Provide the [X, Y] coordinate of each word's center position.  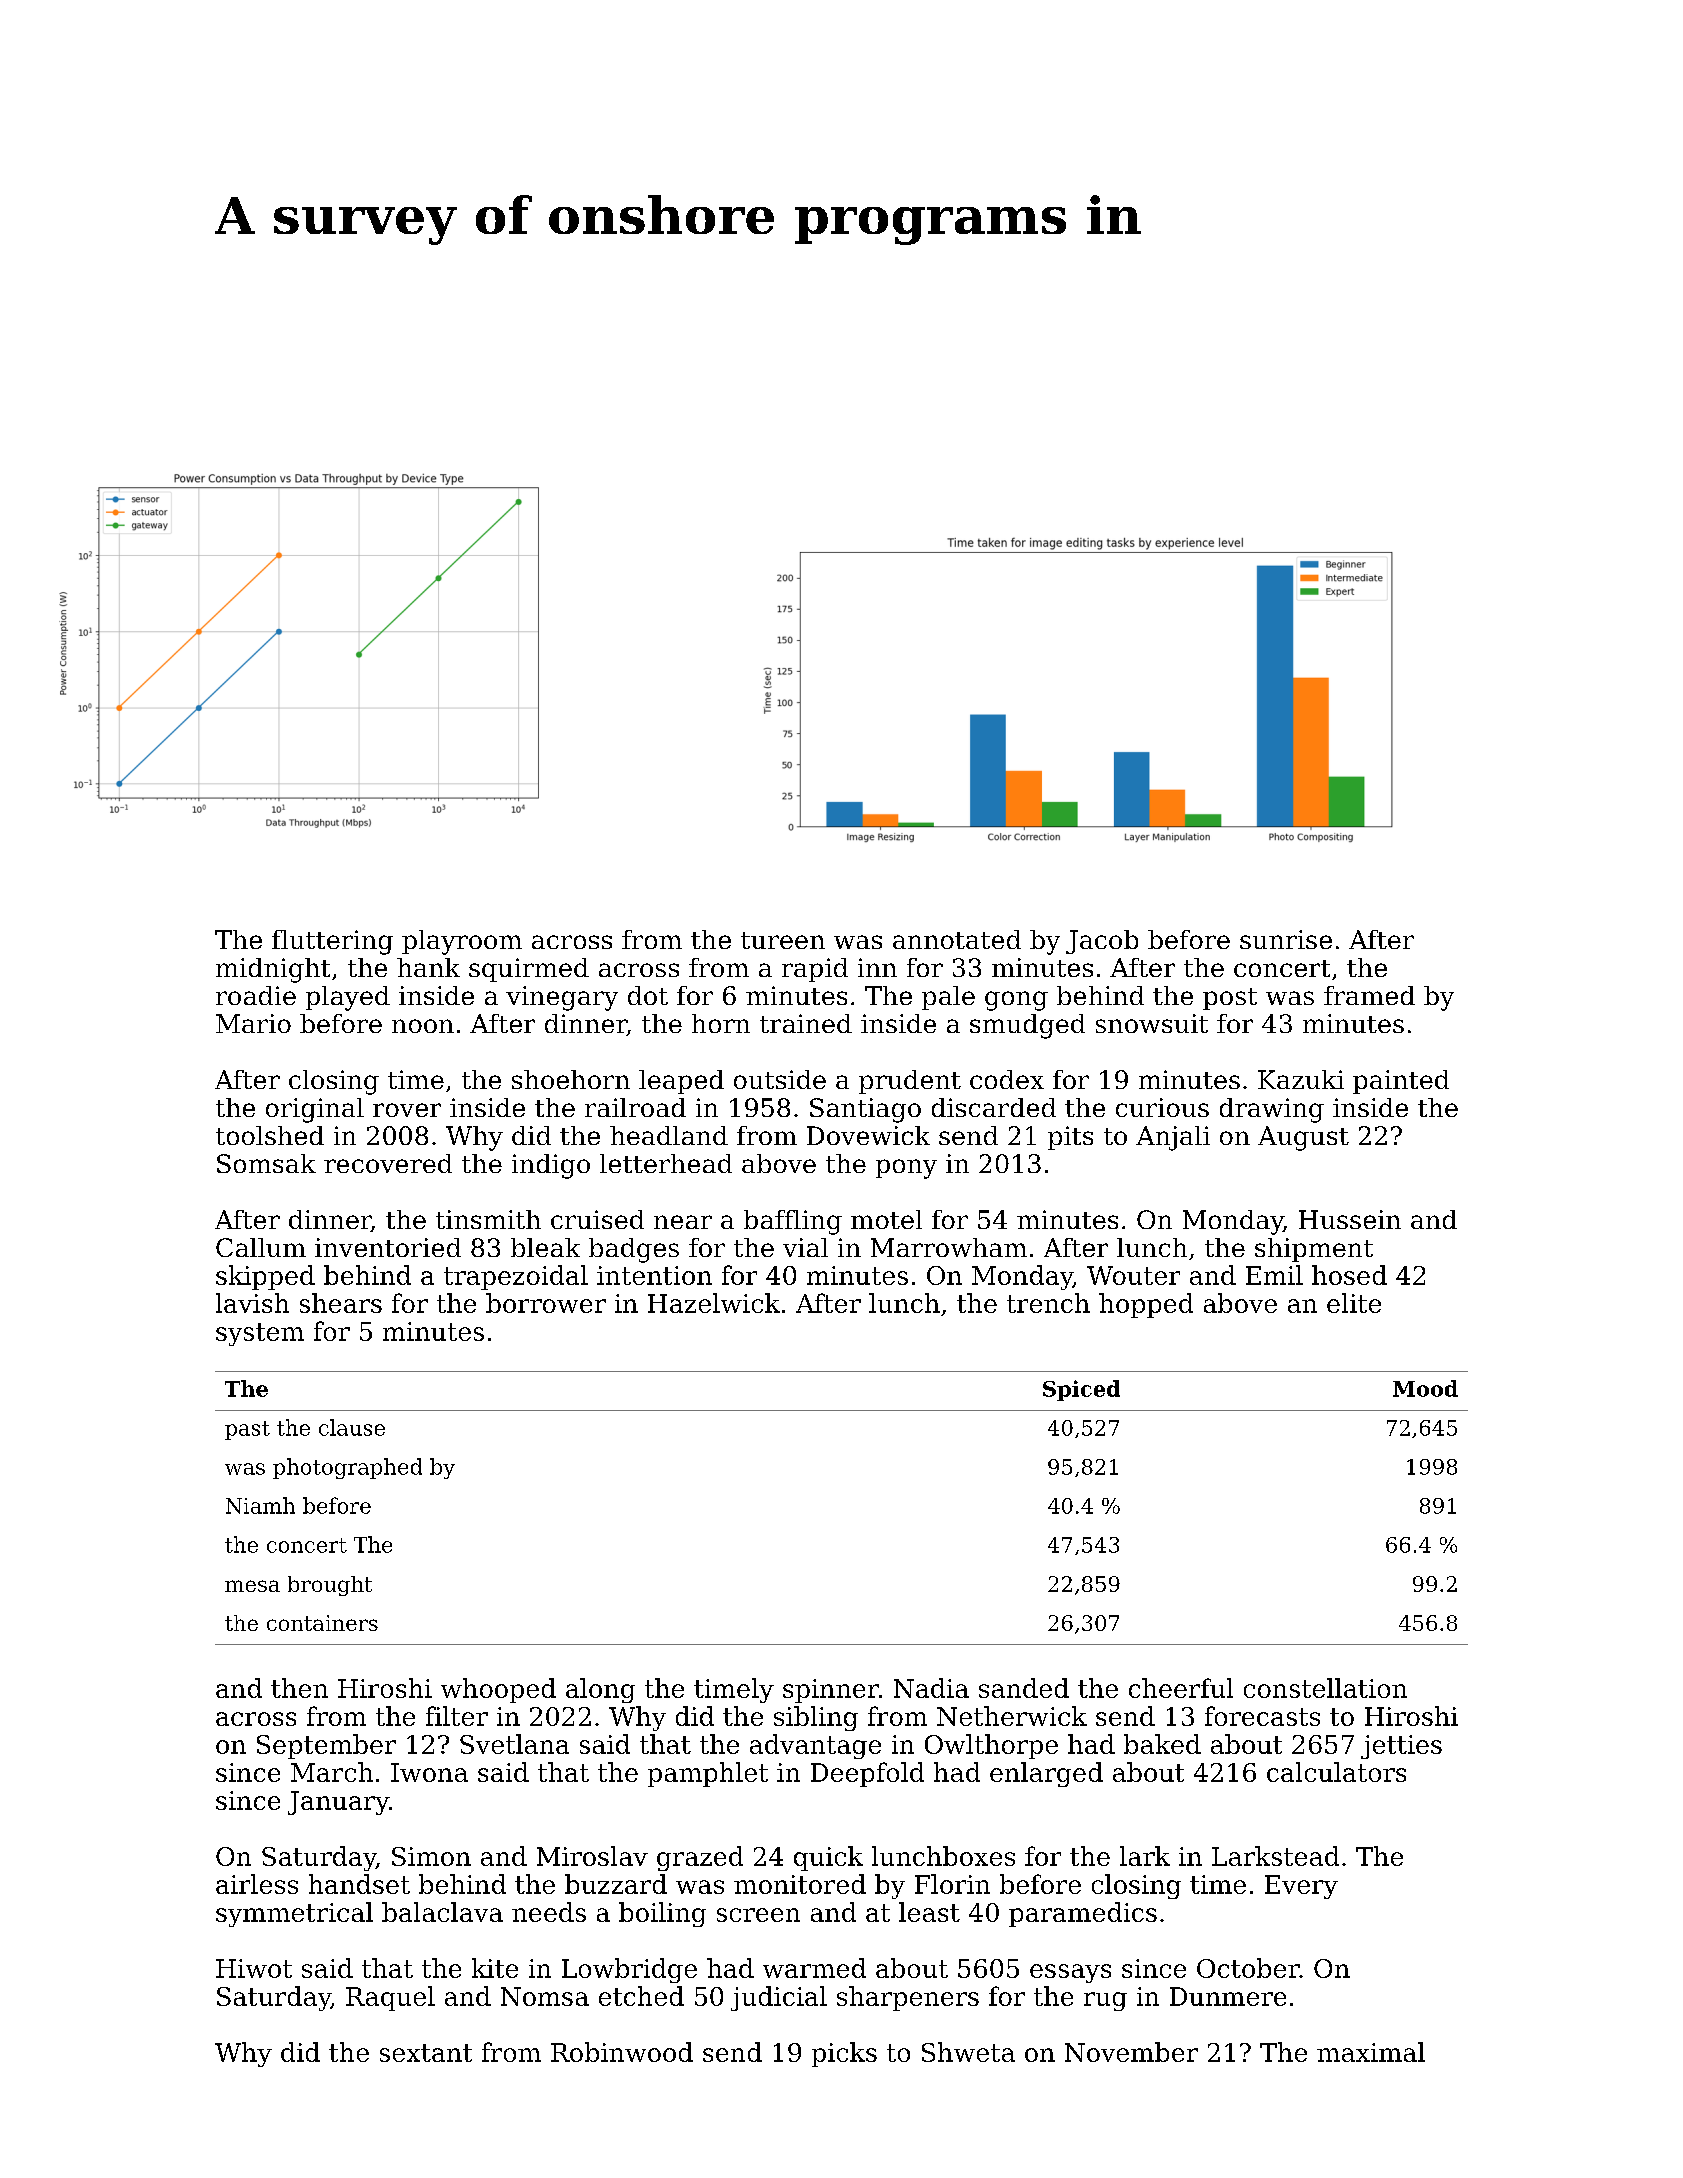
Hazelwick [714, 1303]
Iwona [429, 1772]
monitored [800, 1884]
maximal [1371, 2052]
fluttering [332, 942]
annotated [957, 939]
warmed [814, 1968]
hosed [1349, 1275]
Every [1301, 1887]
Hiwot [254, 1968]
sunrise [1286, 939]
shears [341, 1303]
